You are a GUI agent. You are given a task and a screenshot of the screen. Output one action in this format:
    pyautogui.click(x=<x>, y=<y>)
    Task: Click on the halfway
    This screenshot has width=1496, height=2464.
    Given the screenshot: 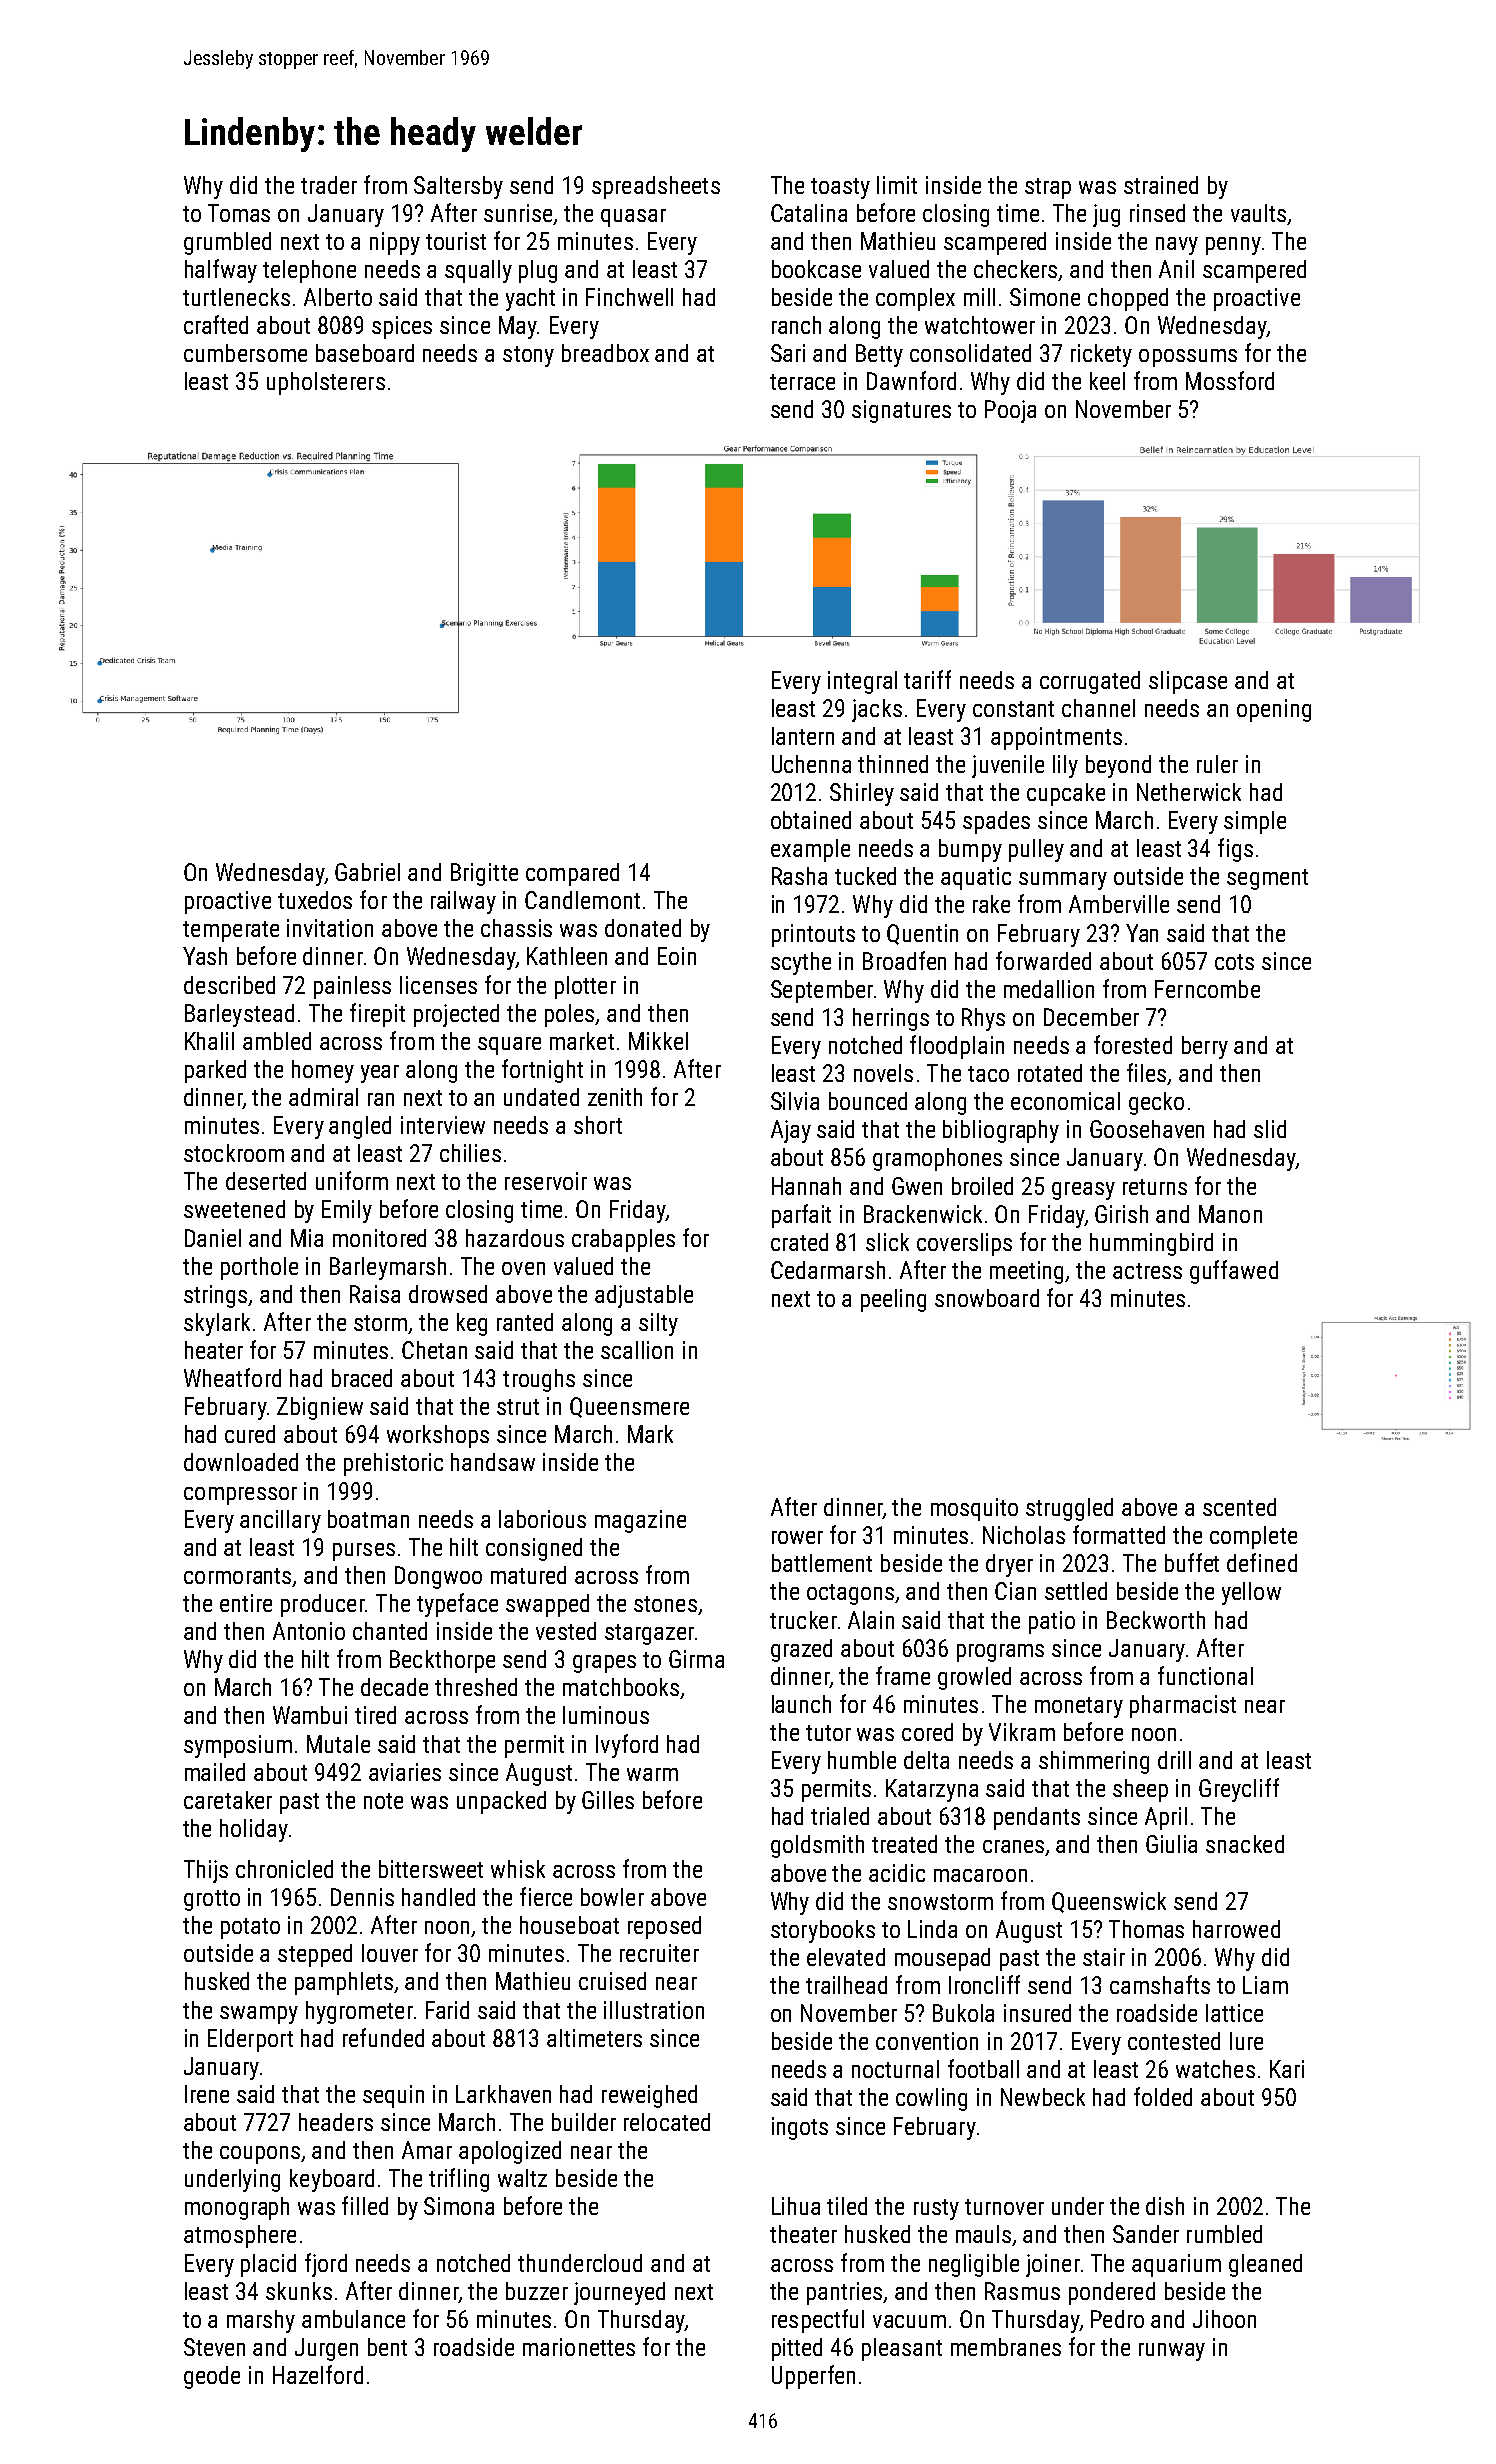 What is the action you would take?
    pyautogui.click(x=221, y=271)
